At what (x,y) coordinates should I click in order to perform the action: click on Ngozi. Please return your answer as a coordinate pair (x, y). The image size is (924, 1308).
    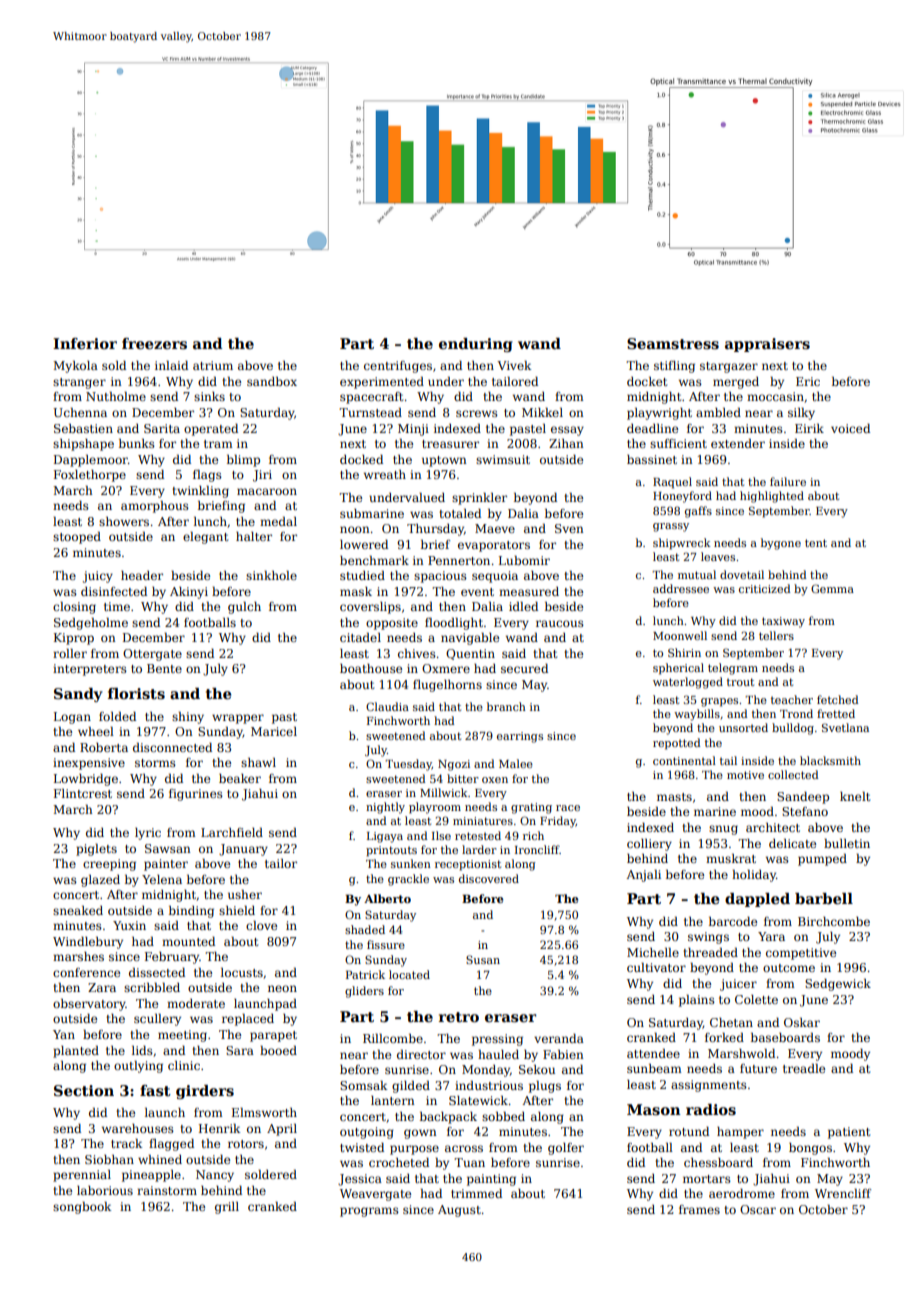
    Looking at the image, I should click on (454, 765).
